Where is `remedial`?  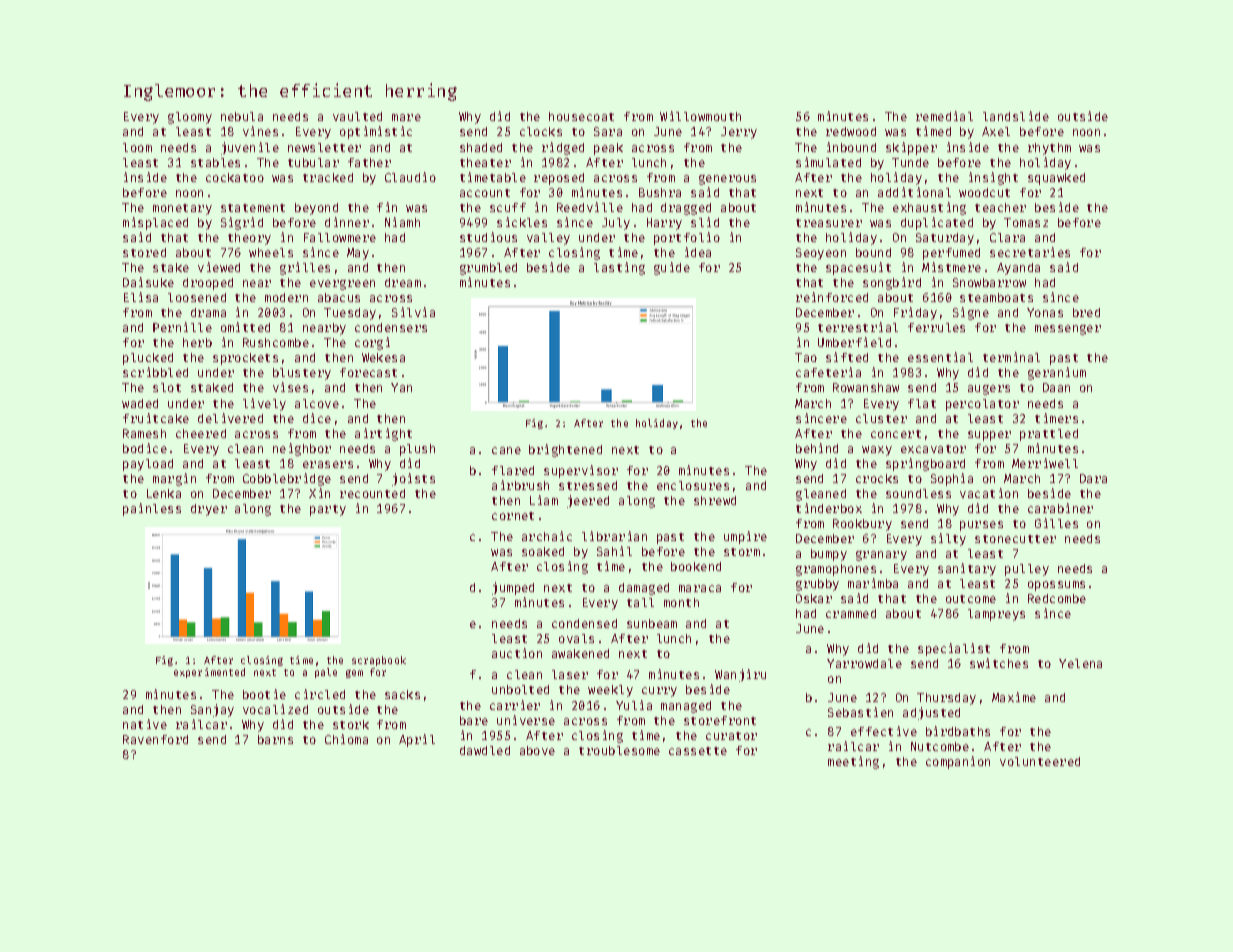
remedial is located at coordinates (944, 116).
